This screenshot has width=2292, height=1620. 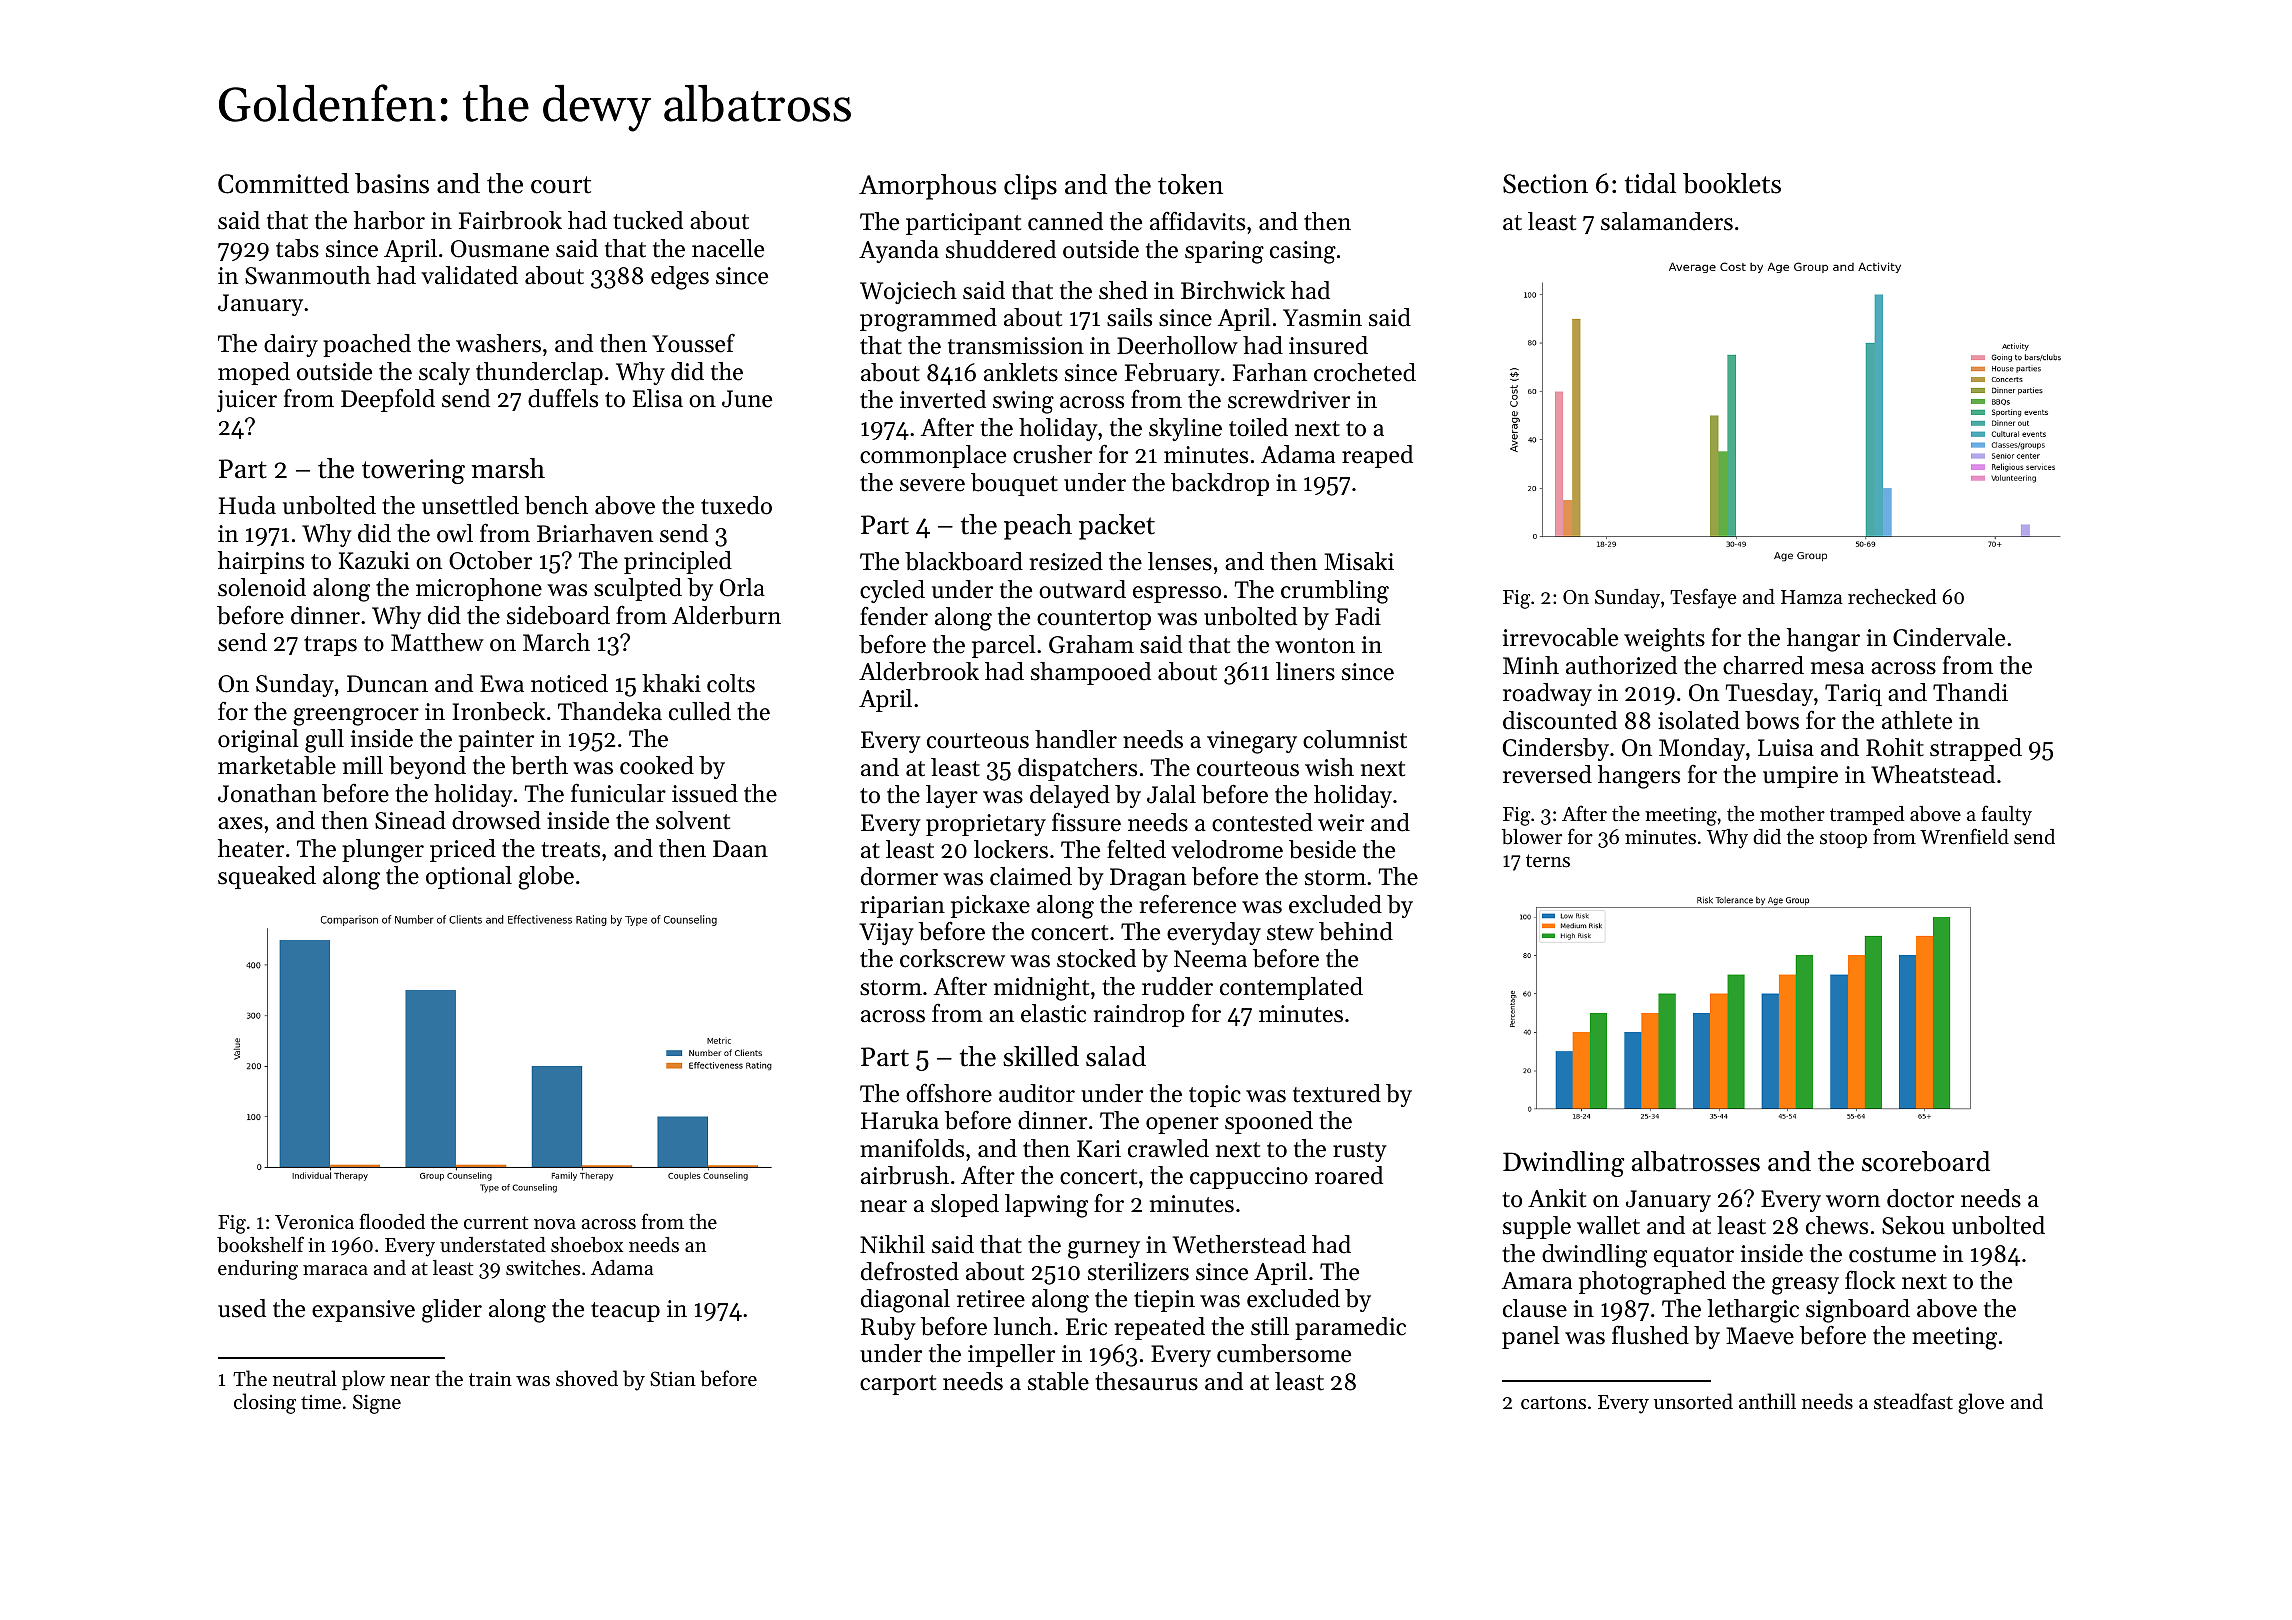 What do you see at coordinates (363, 1311) in the screenshot?
I see `expansive` at bounding box center [363, 1311].
